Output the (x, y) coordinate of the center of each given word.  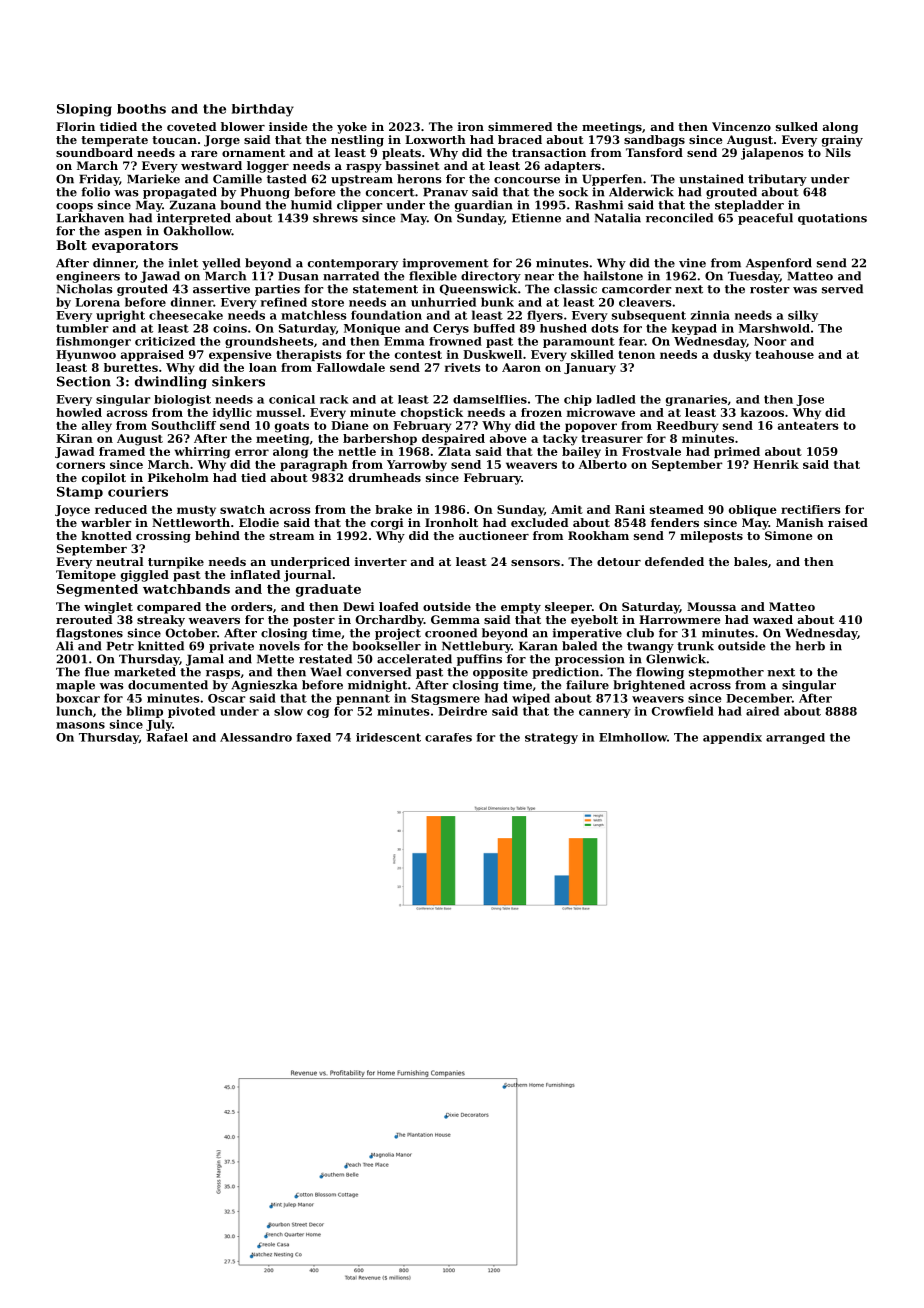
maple (75, 686)
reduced (121, 509)
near (539, 277)
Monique (372, 329)
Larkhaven (90, 218)
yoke (352, 128)
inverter (381, 561)
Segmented (97, 590)
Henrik (776, 464)
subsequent (649, 316)
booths (141, 109)
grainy (842, 141)
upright (120, 316)
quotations (832, 219)
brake (393, 509)
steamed (677, 509)
